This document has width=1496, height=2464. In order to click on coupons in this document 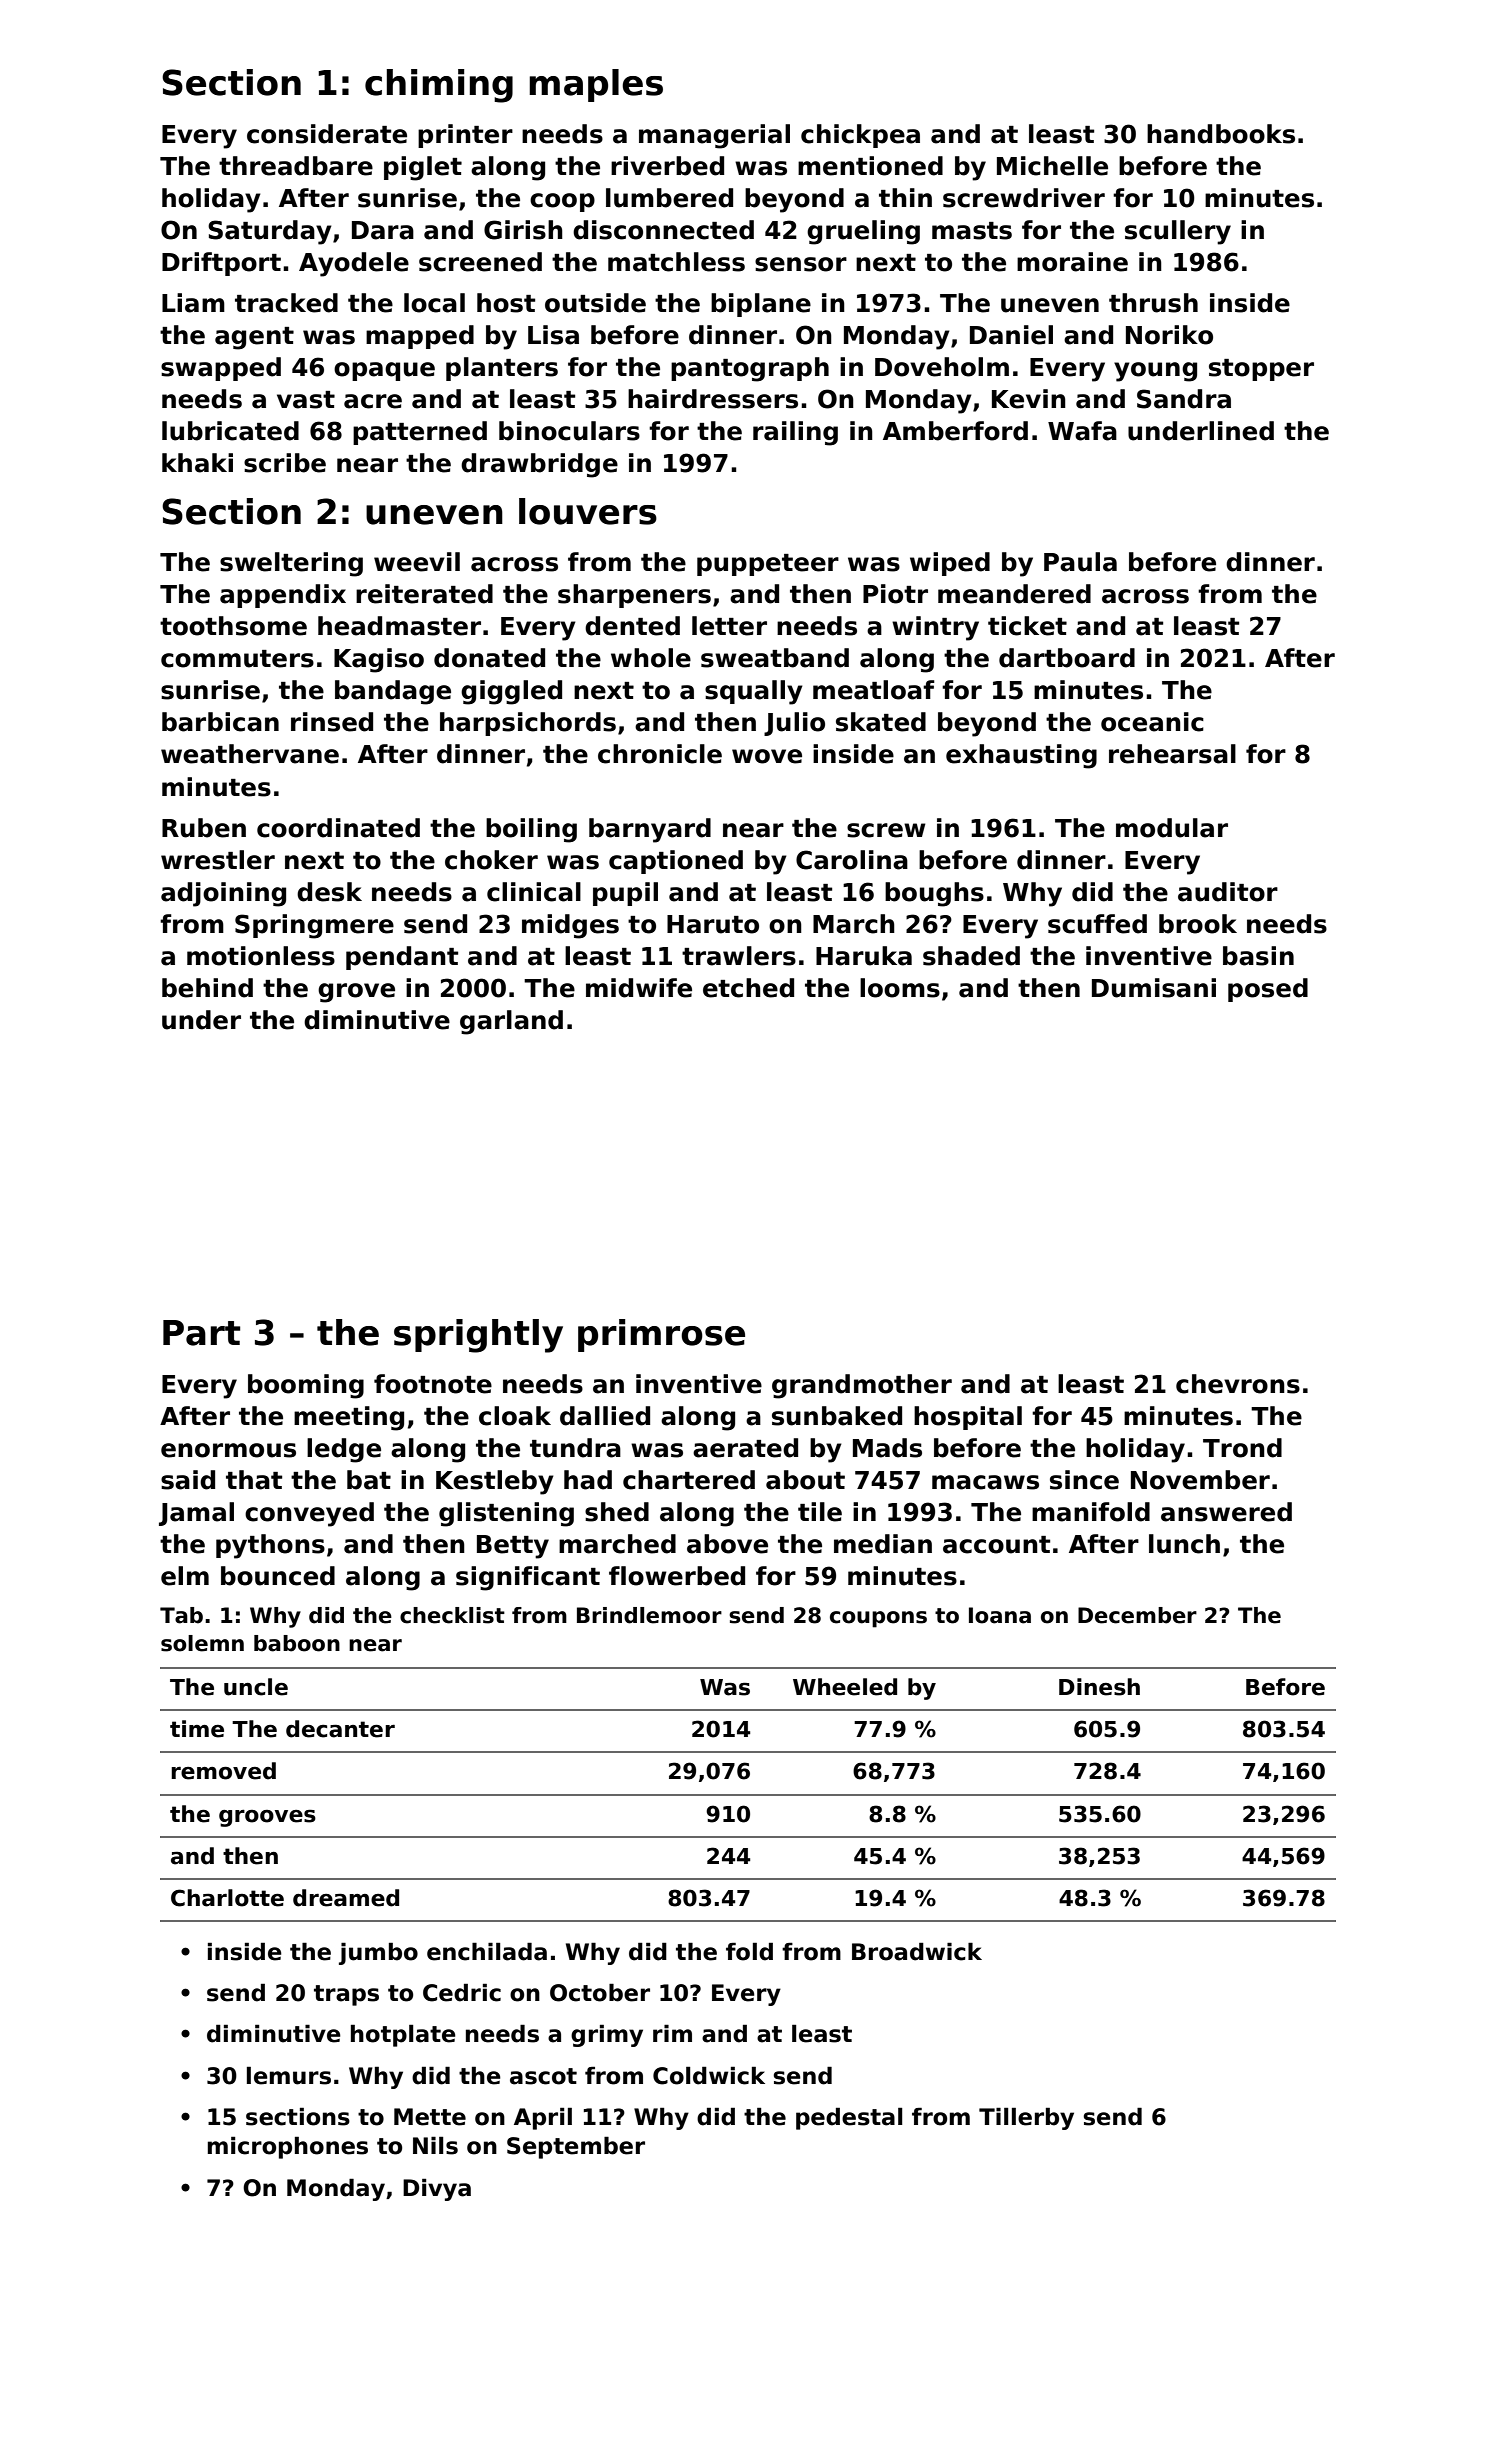, I will do `click(878, 1619)`.
